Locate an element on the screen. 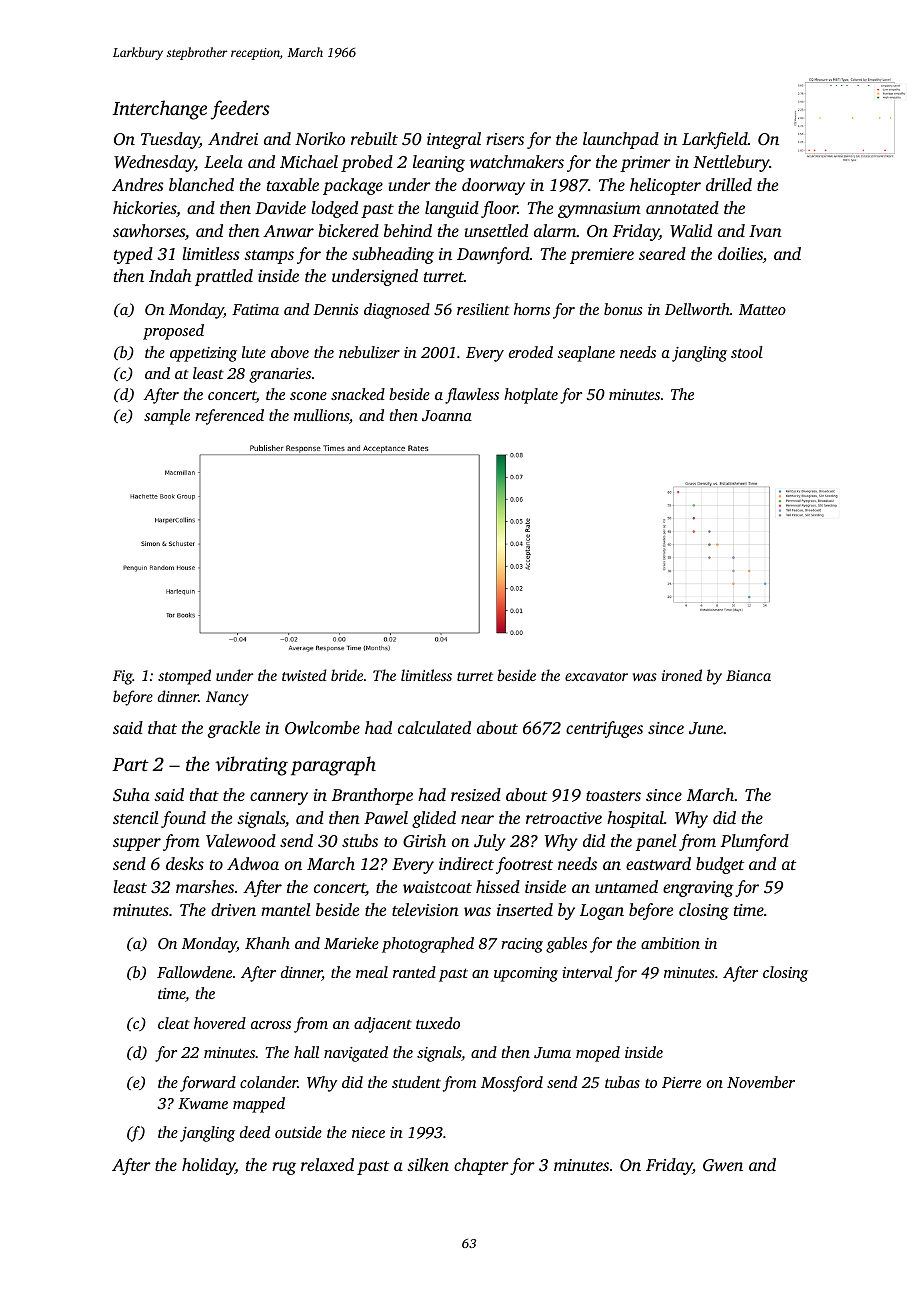 This screenshot has width=924, height=1308. forward is located at coordinates (208, 1084).
